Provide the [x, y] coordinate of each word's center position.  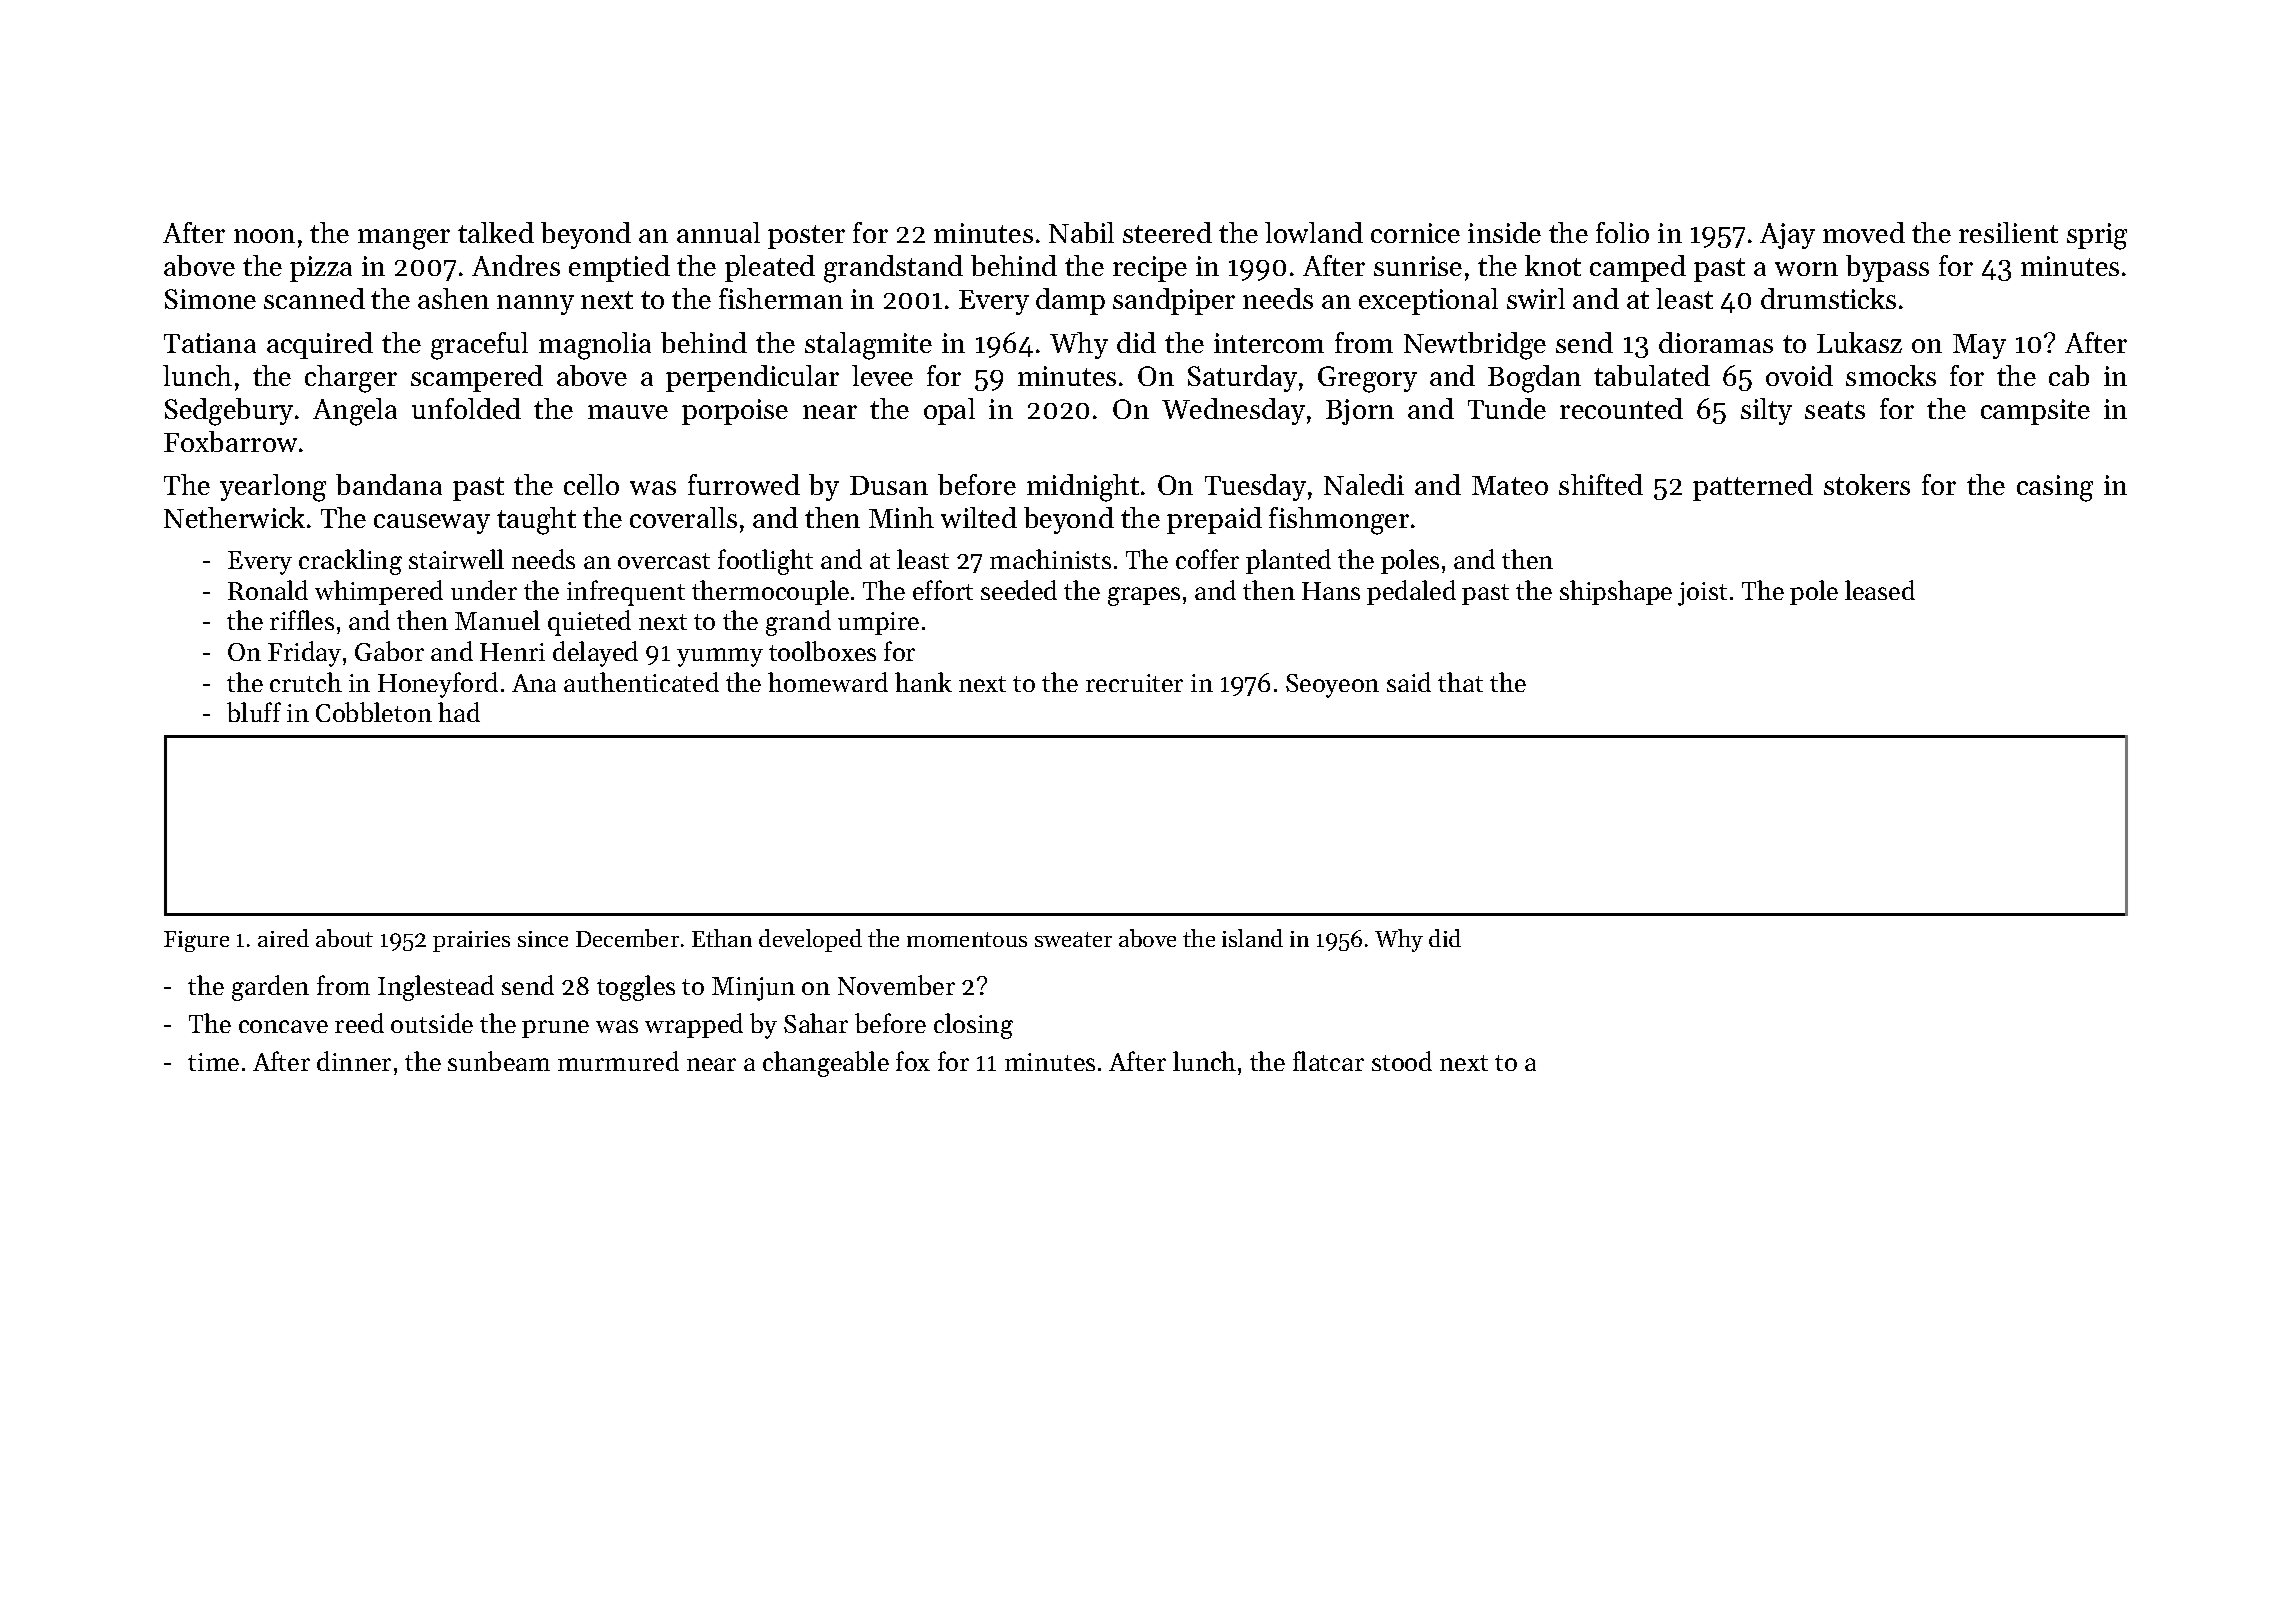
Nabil [1081, 232]
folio [1622, 232]
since [543, 939]
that [1460, 682]
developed [810, 940]
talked [496, 232]
